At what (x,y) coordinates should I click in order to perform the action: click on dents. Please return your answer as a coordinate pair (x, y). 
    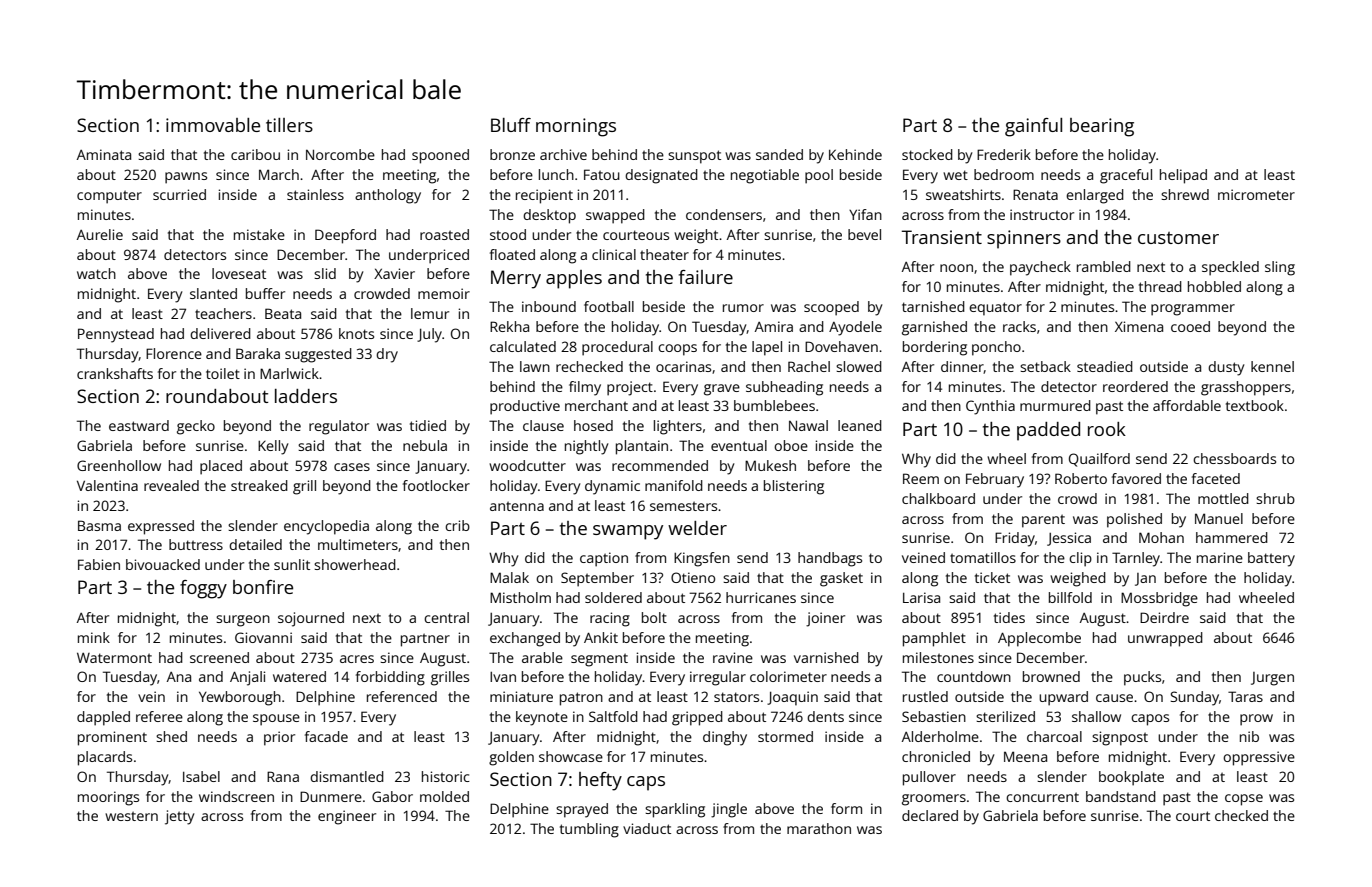
    Looking at the image, I should click on (825, 716).
